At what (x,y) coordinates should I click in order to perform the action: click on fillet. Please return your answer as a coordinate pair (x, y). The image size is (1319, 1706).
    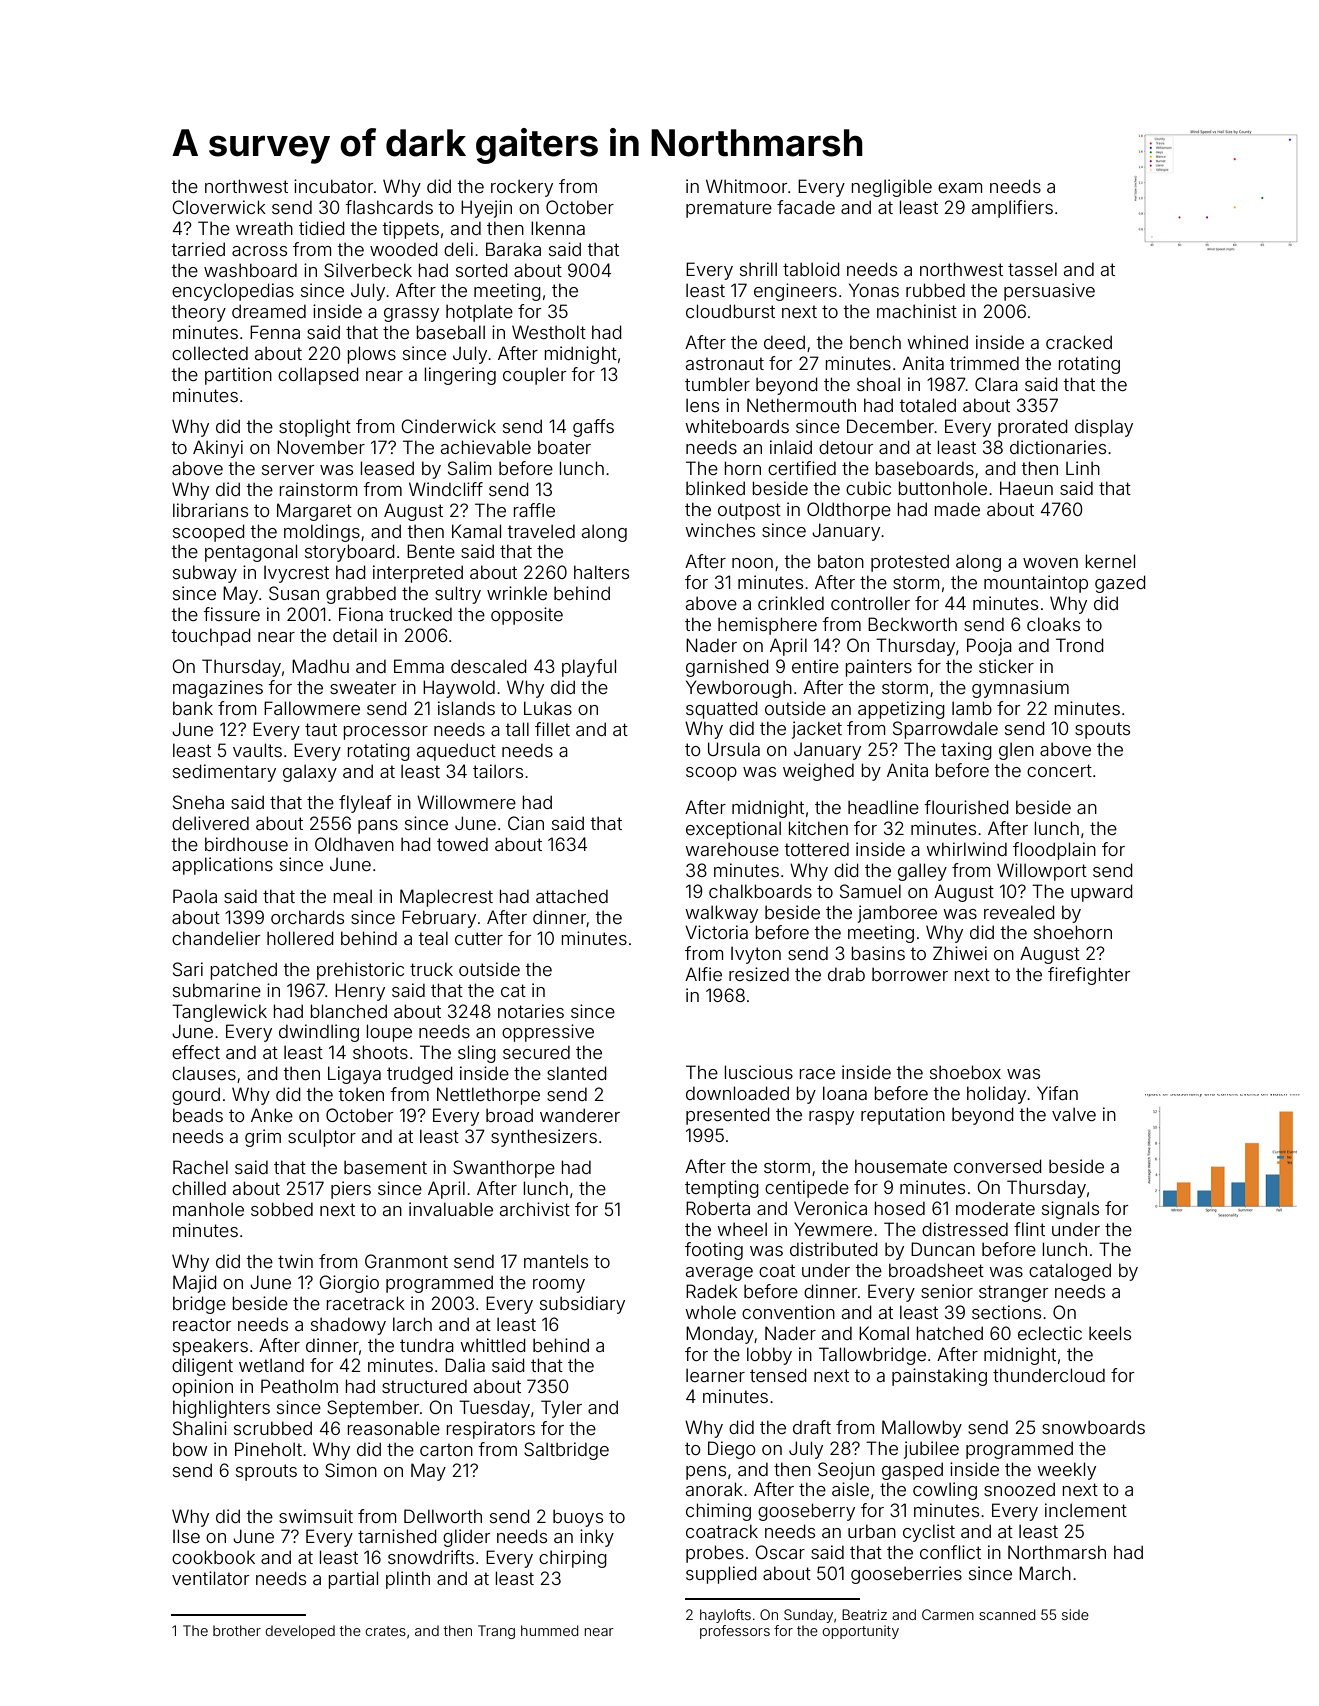
    Looking at the image, I should click on (552, 729).
